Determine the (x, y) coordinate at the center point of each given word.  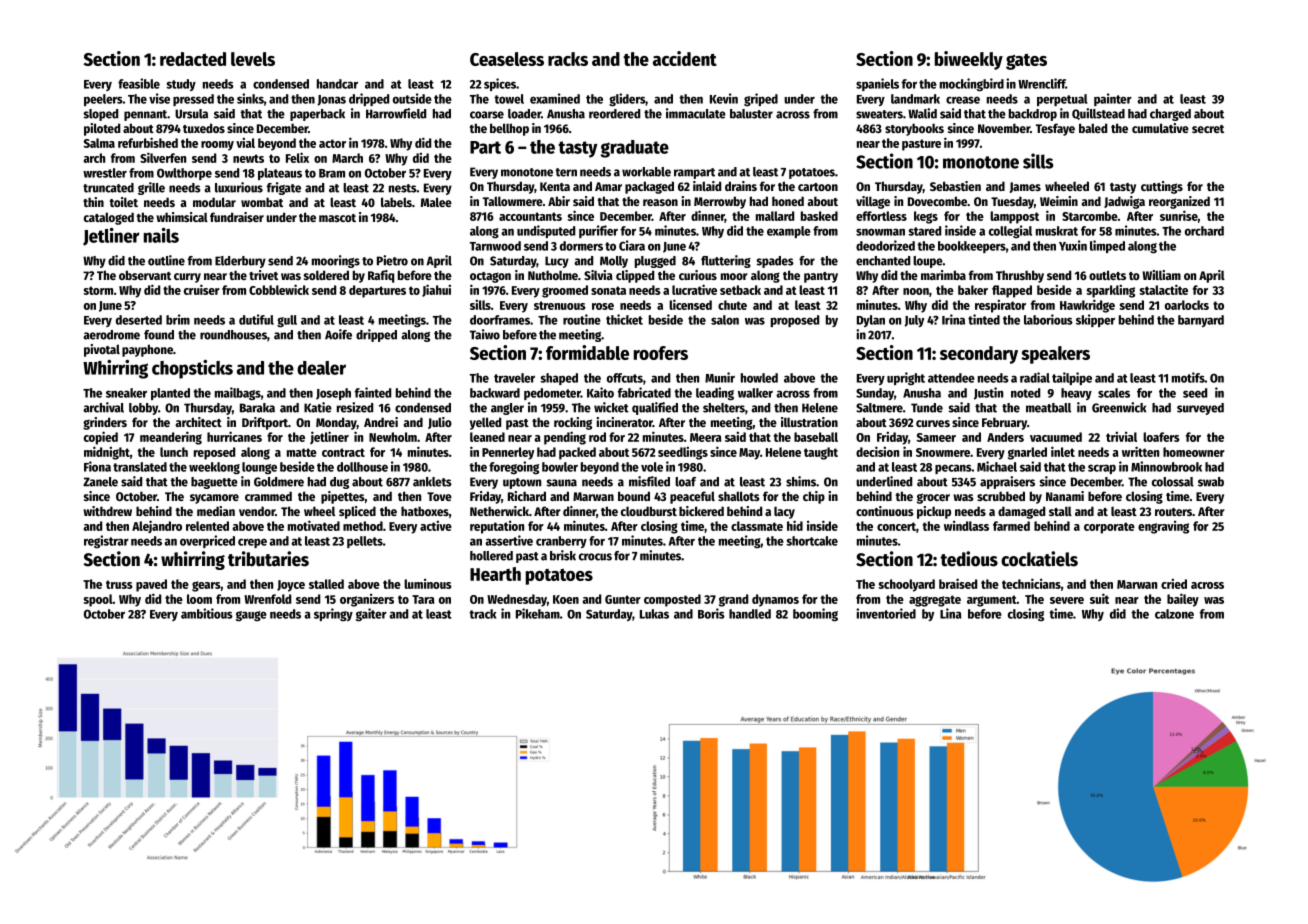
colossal (1173, 482)
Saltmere (879, 408)
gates (1026, 62)
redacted (193, 59)
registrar (106, 541)
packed (577, 453)
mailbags (238, 393)
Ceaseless (507, 59)
